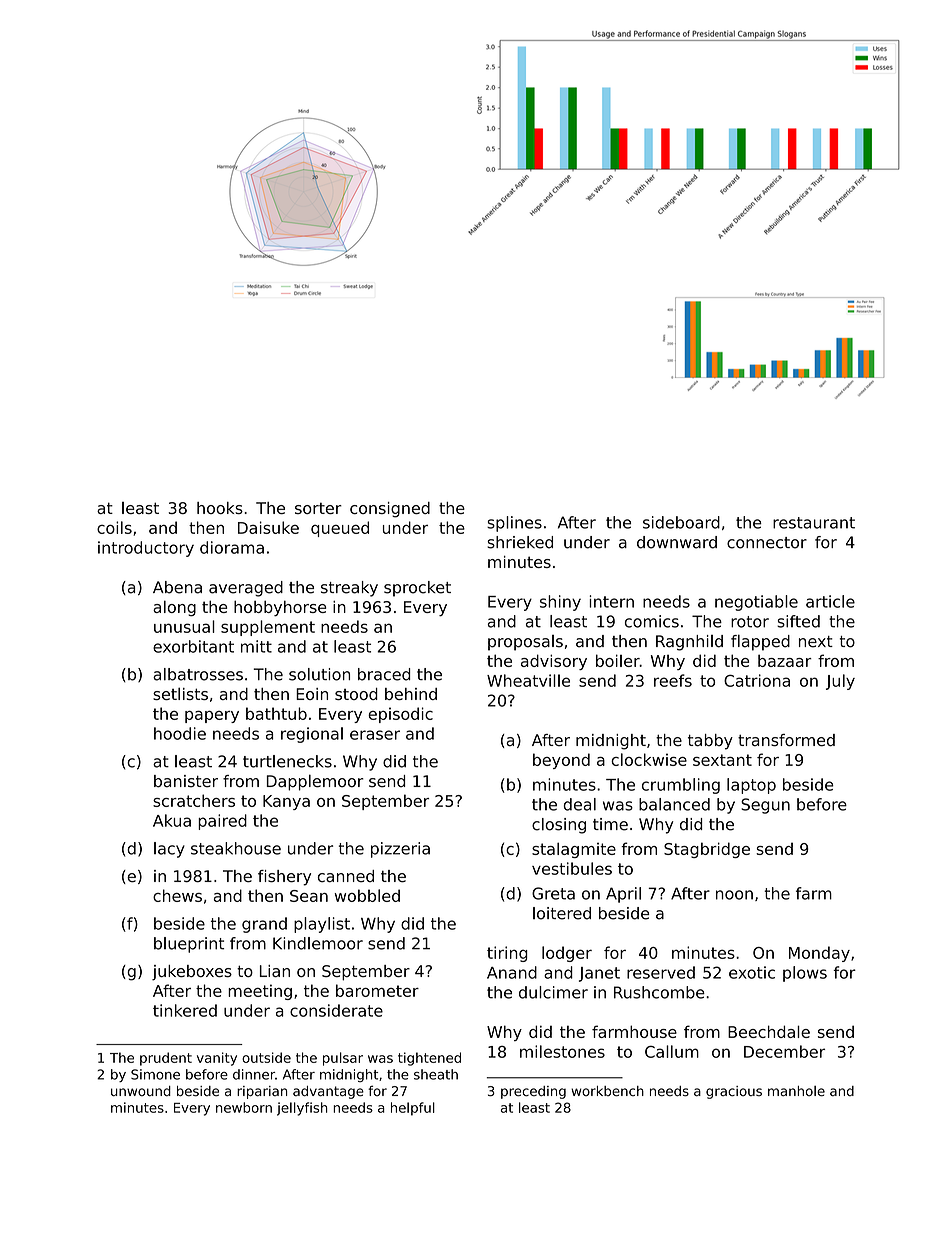 The width and height of the page is (952, 1233). Describe the element at coordinates (264, 925) in the page. I see `grand` at that location.
